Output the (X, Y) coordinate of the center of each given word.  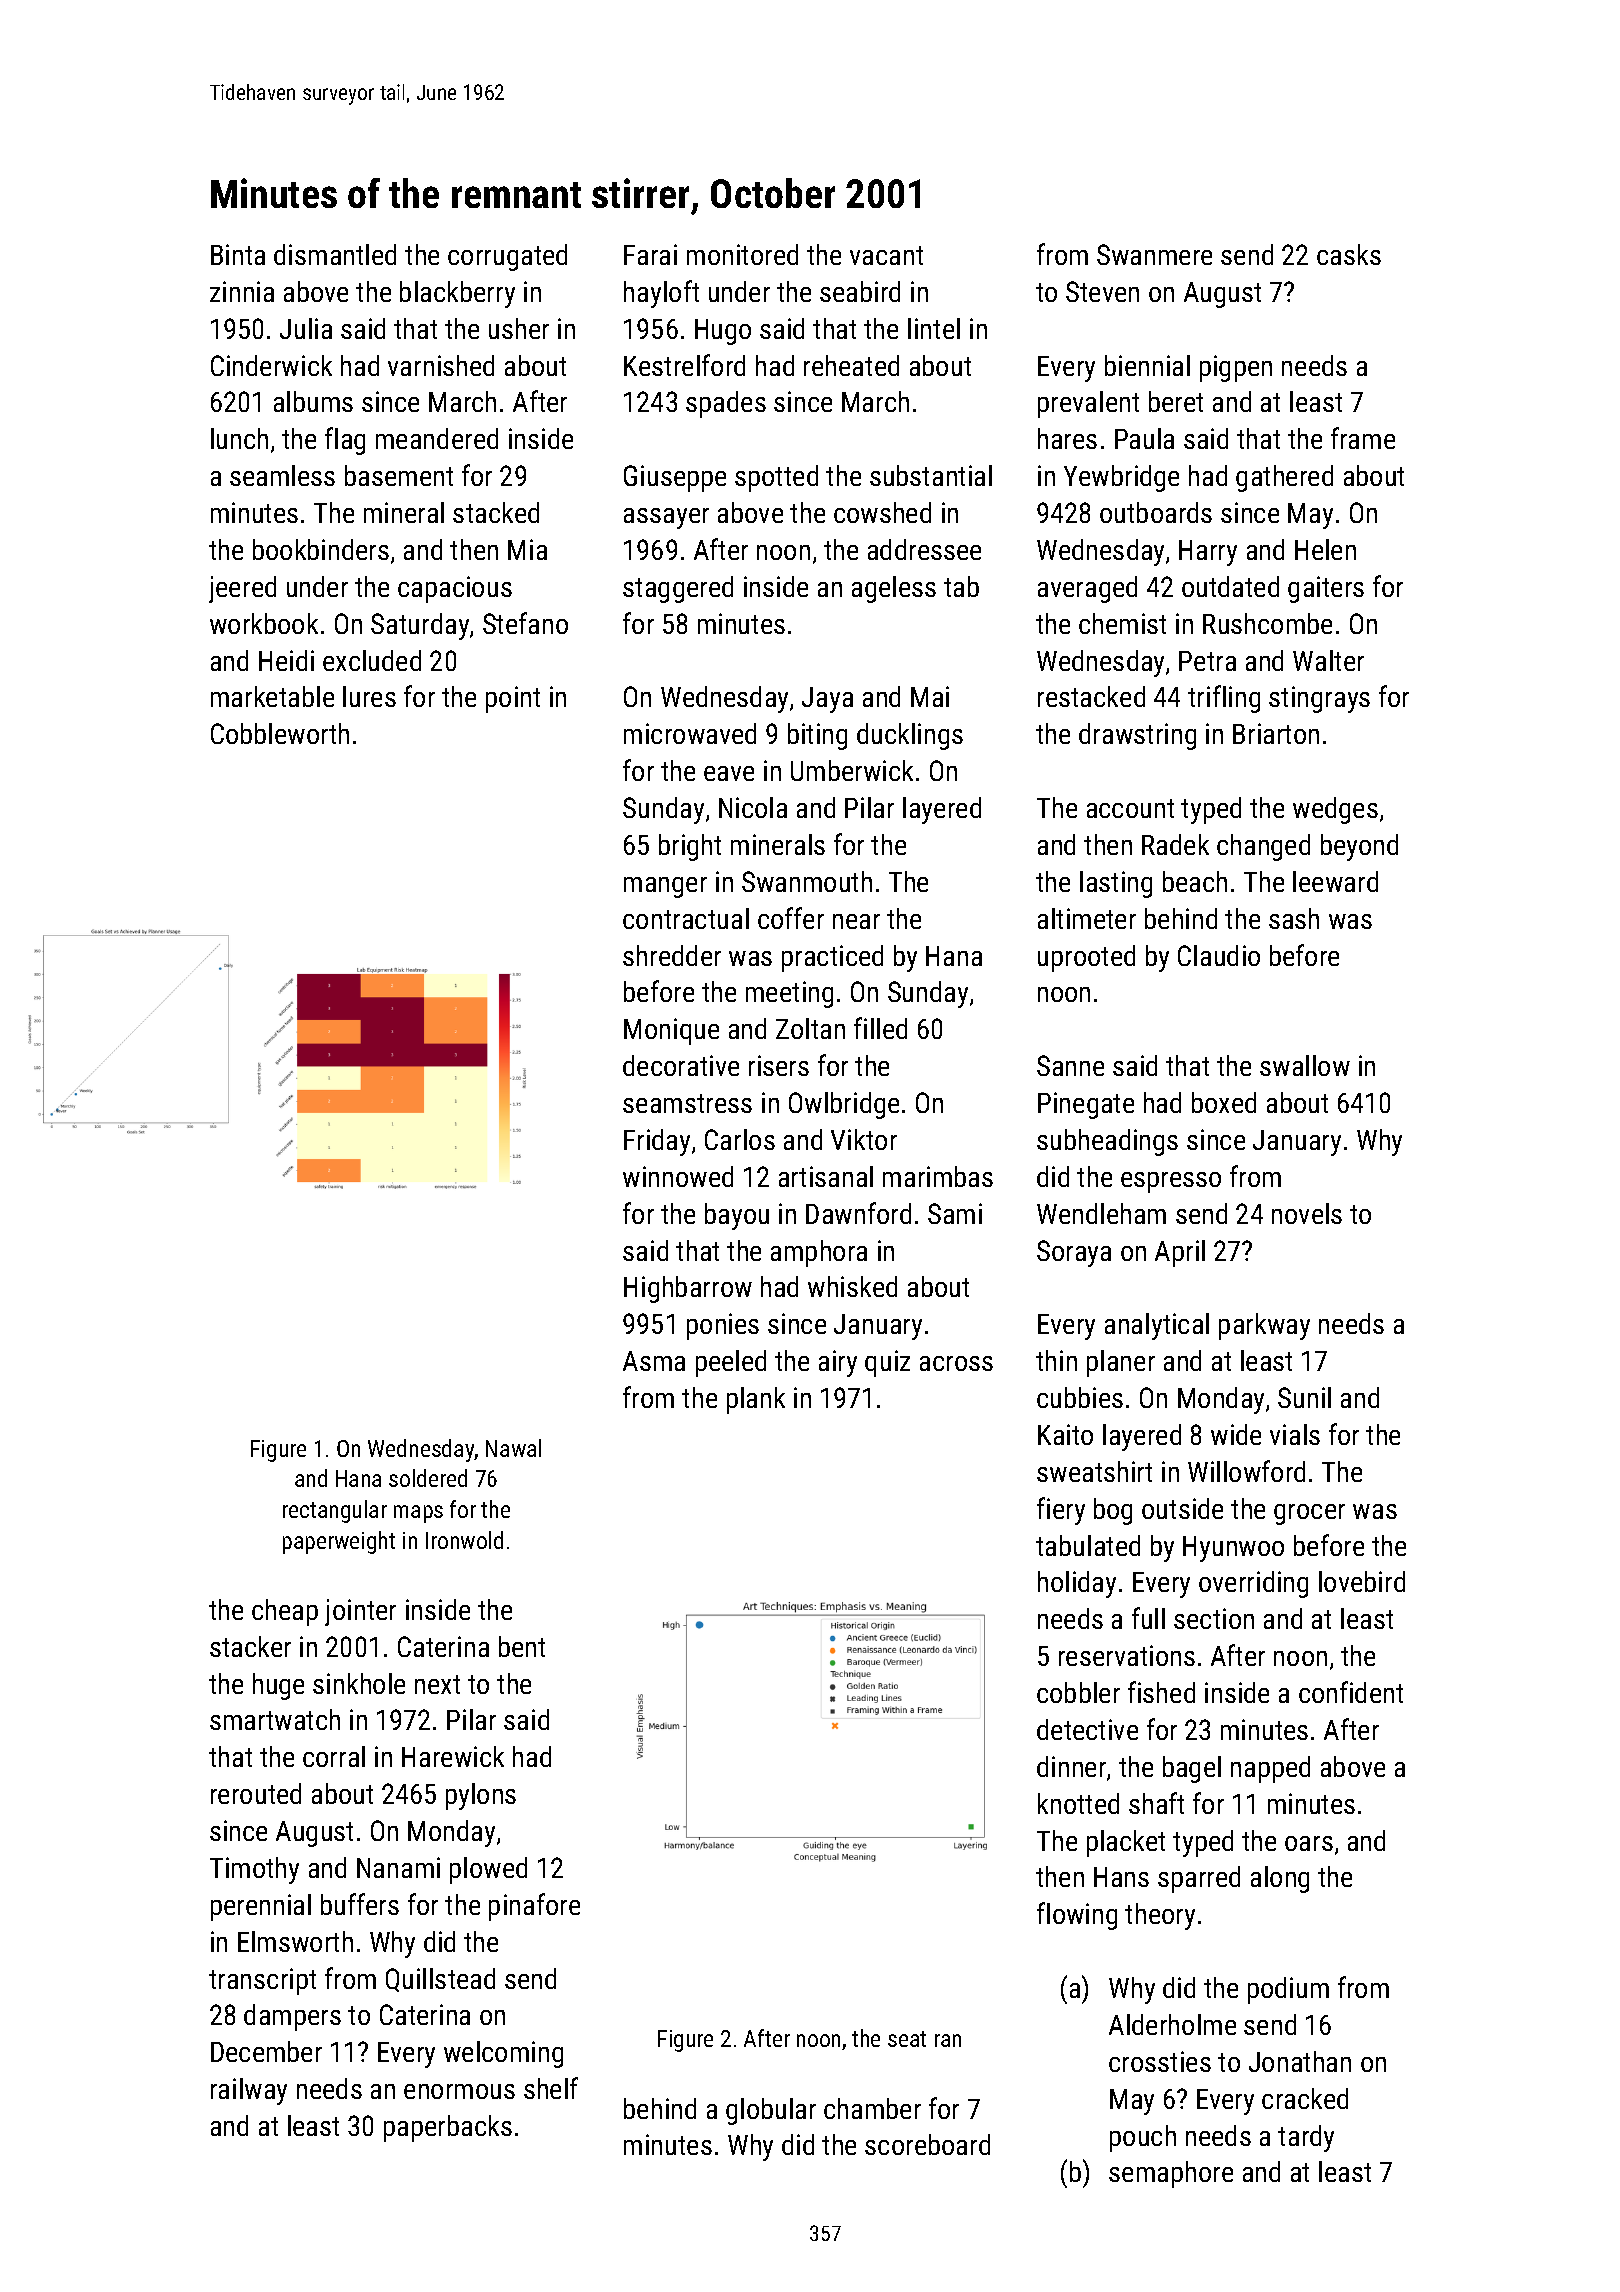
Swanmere (1154, 254)
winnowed (678, 1176)
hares (1067, 438)
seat (907, 2039)
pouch (1143, 2138)
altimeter (1087, 918)
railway (249, 2091)
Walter (1328, 660)
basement (399, 475)
